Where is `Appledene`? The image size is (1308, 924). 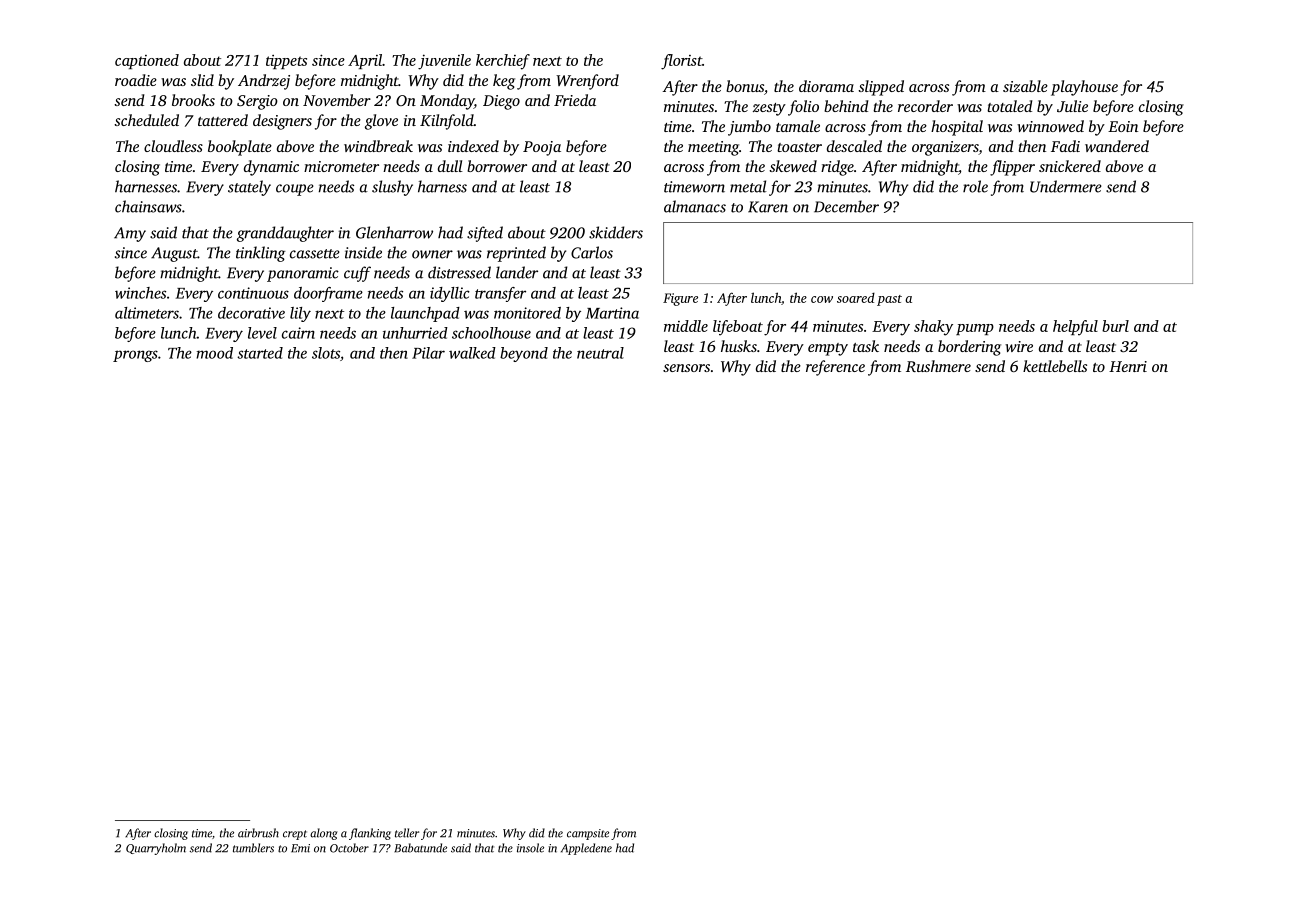
Appledene is located at coordinates (586, 849).
